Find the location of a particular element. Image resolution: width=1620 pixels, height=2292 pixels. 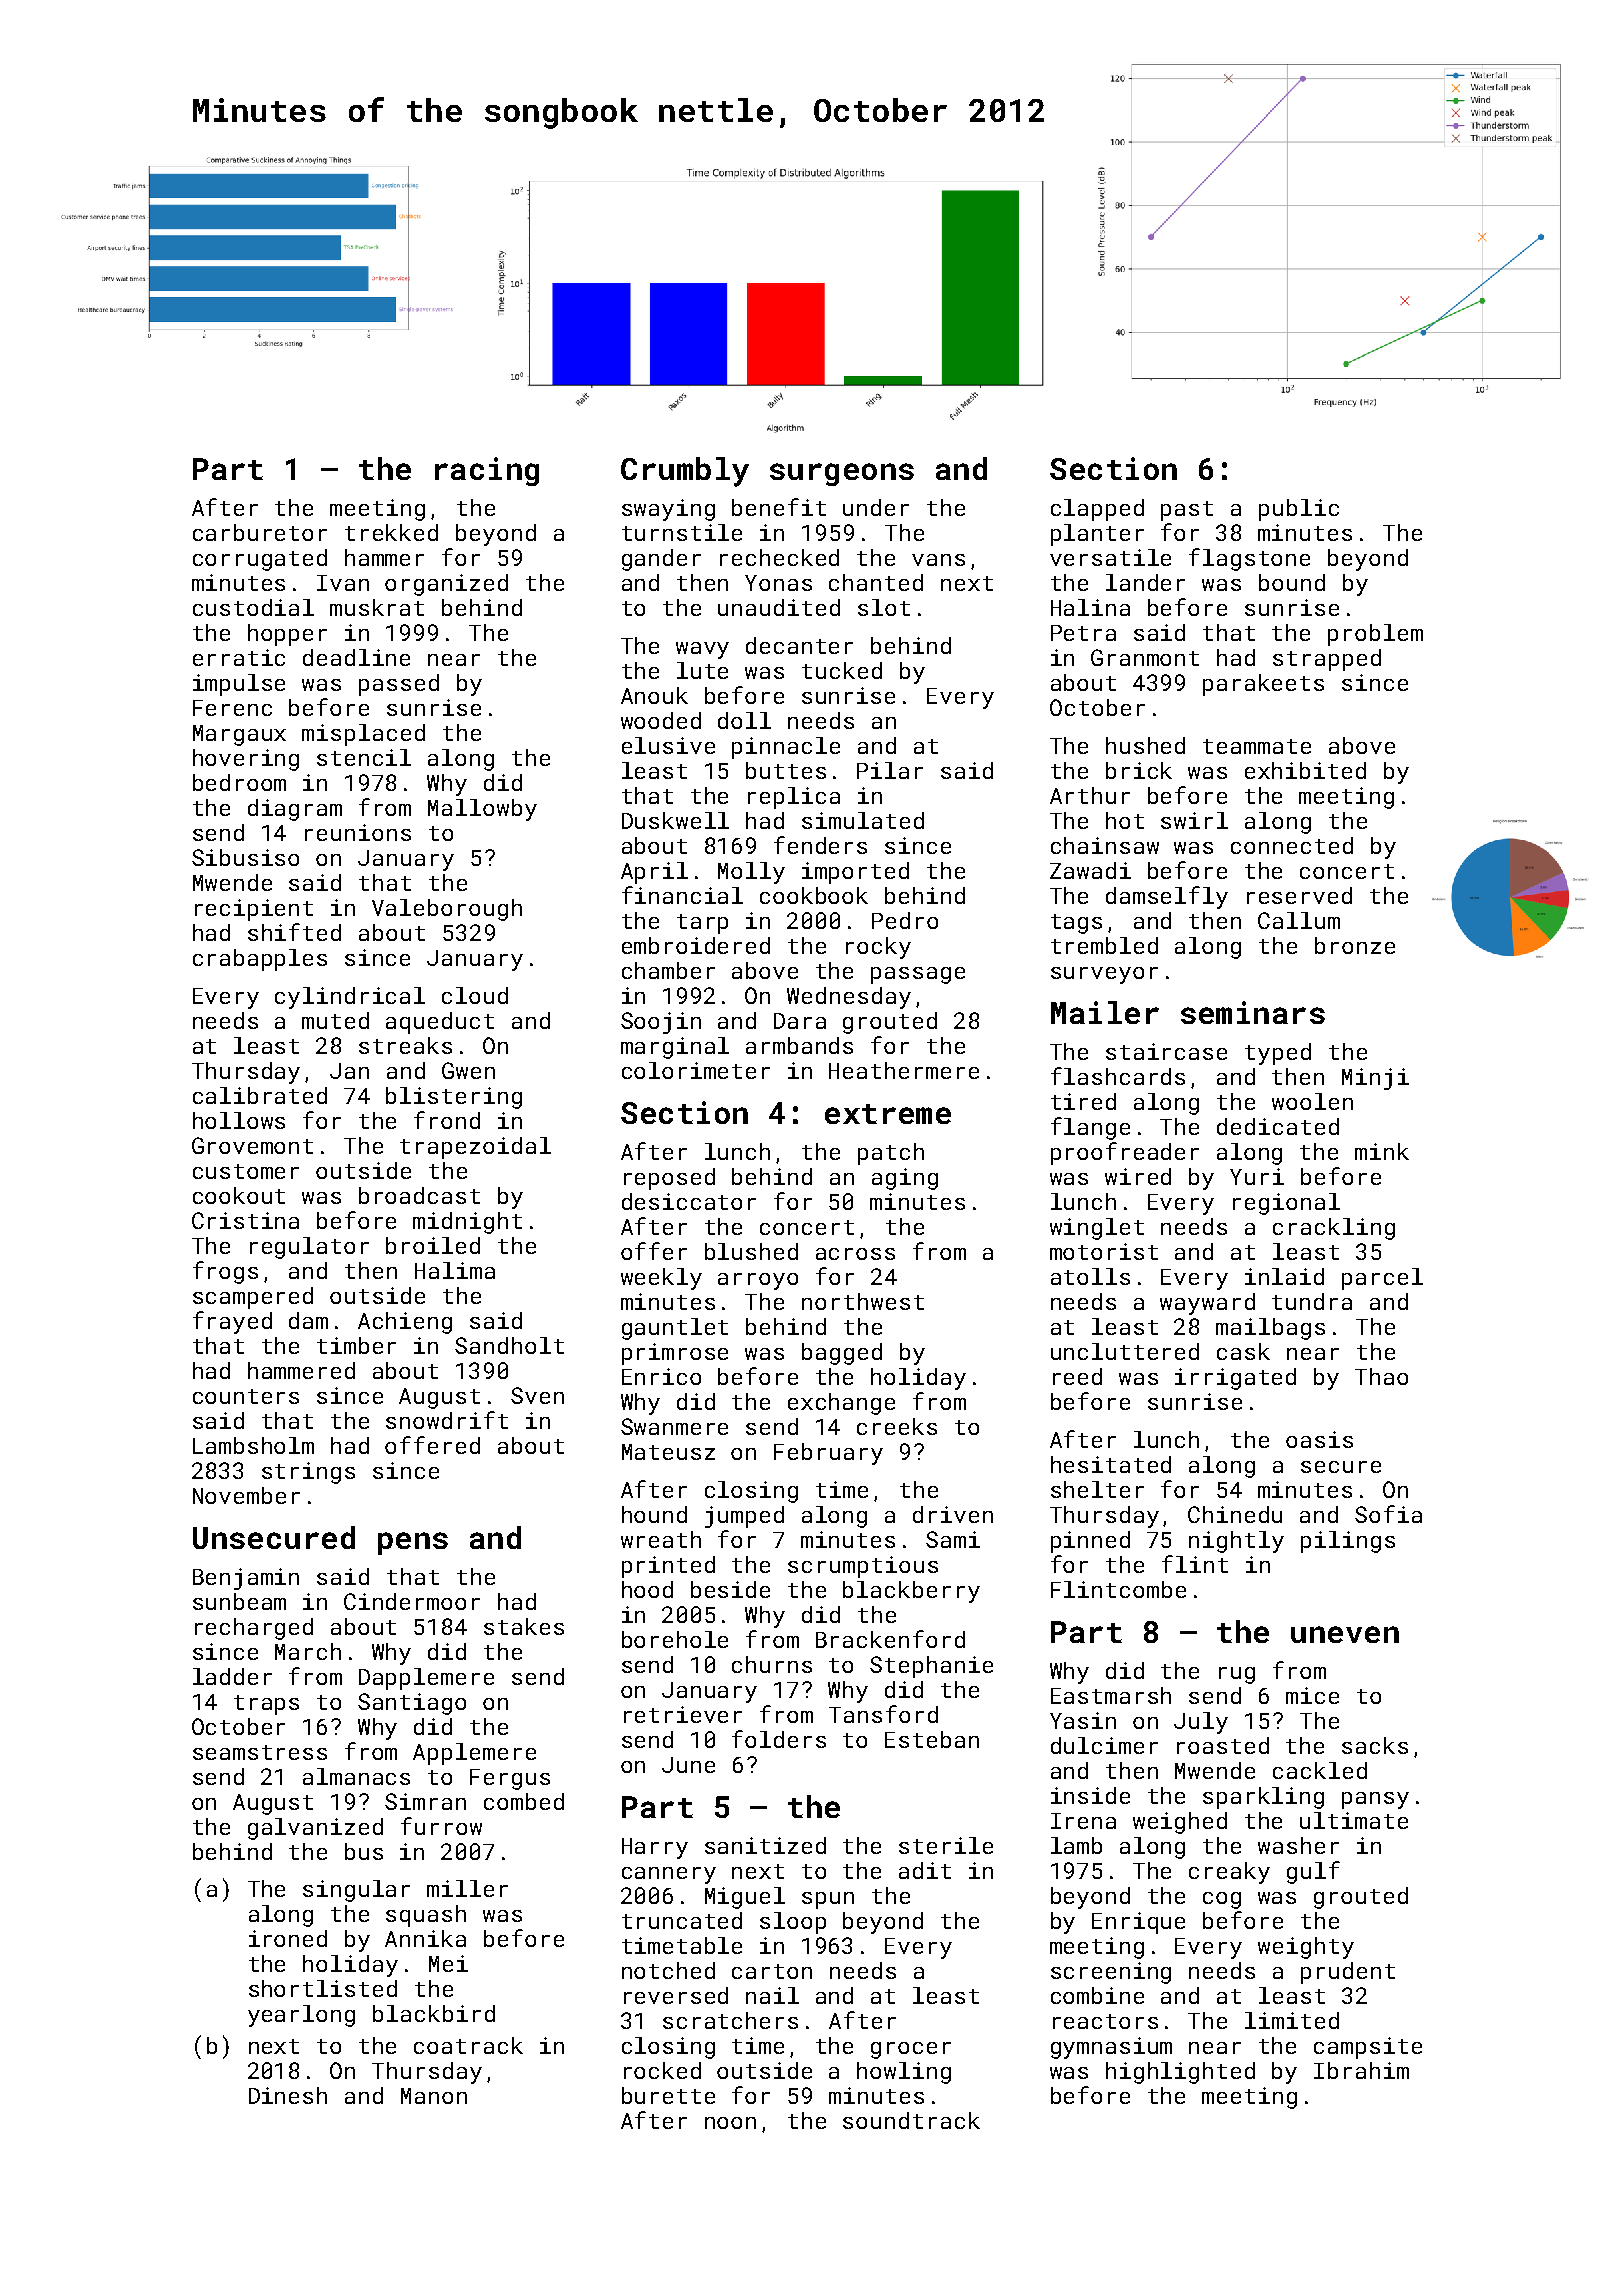

oasis is located at coordinates (1319, 1439).
